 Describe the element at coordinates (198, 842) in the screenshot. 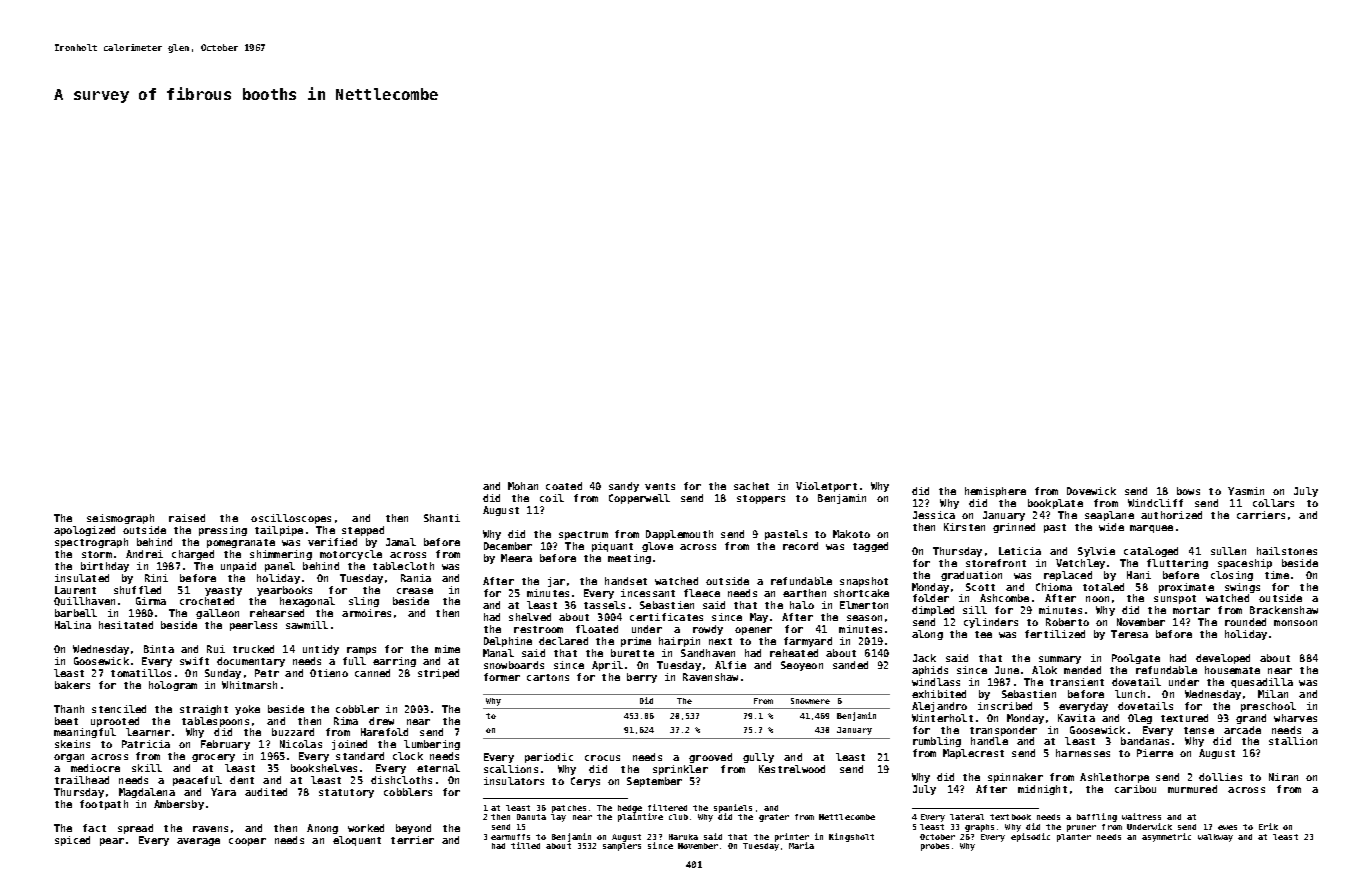

I see `average` at that location.
